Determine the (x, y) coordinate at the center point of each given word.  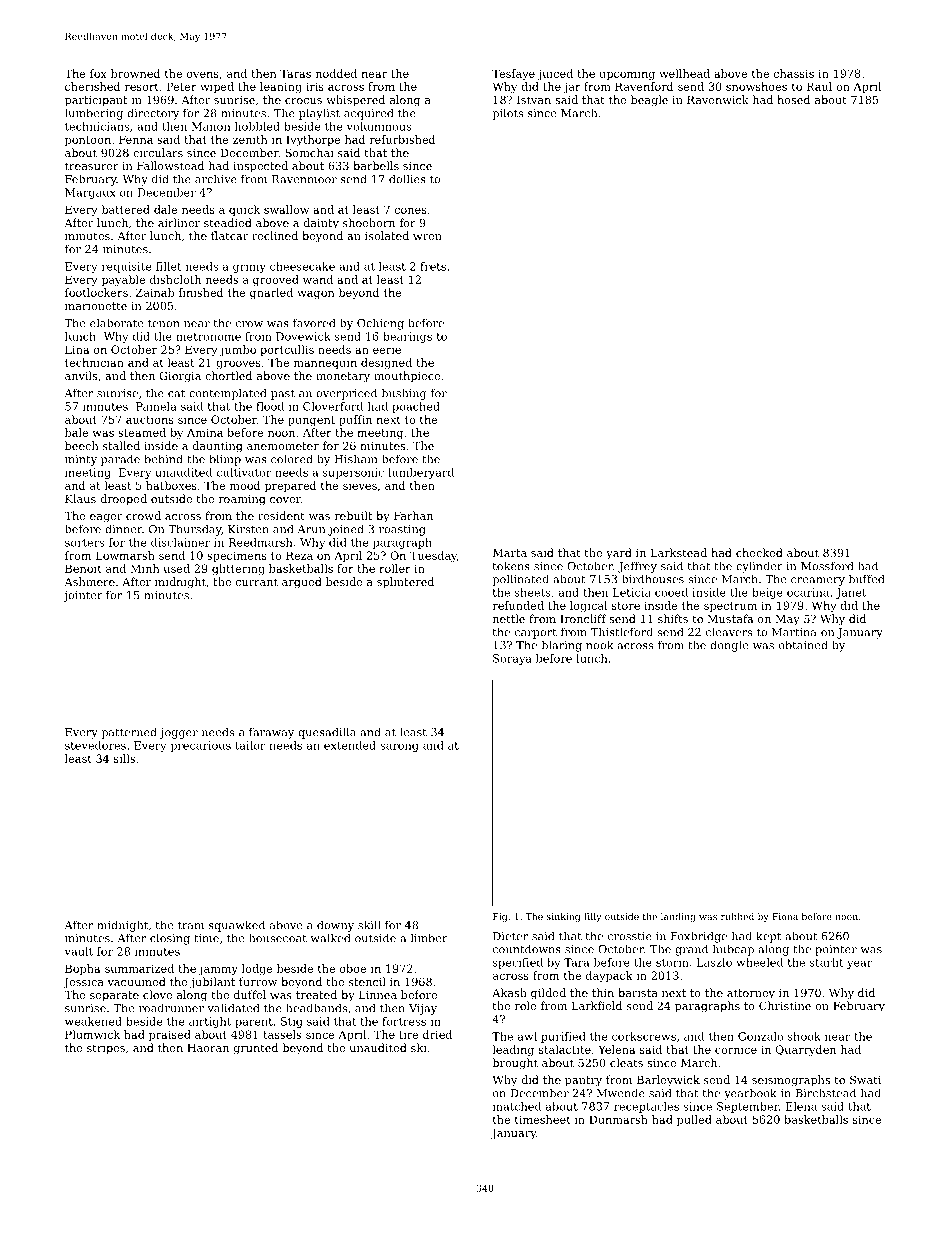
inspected (260, 167)
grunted (255, 1049)
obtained (803, 645)
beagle (649, 101)
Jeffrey (637, 567)
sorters (84, 543)
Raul (819, 86)
